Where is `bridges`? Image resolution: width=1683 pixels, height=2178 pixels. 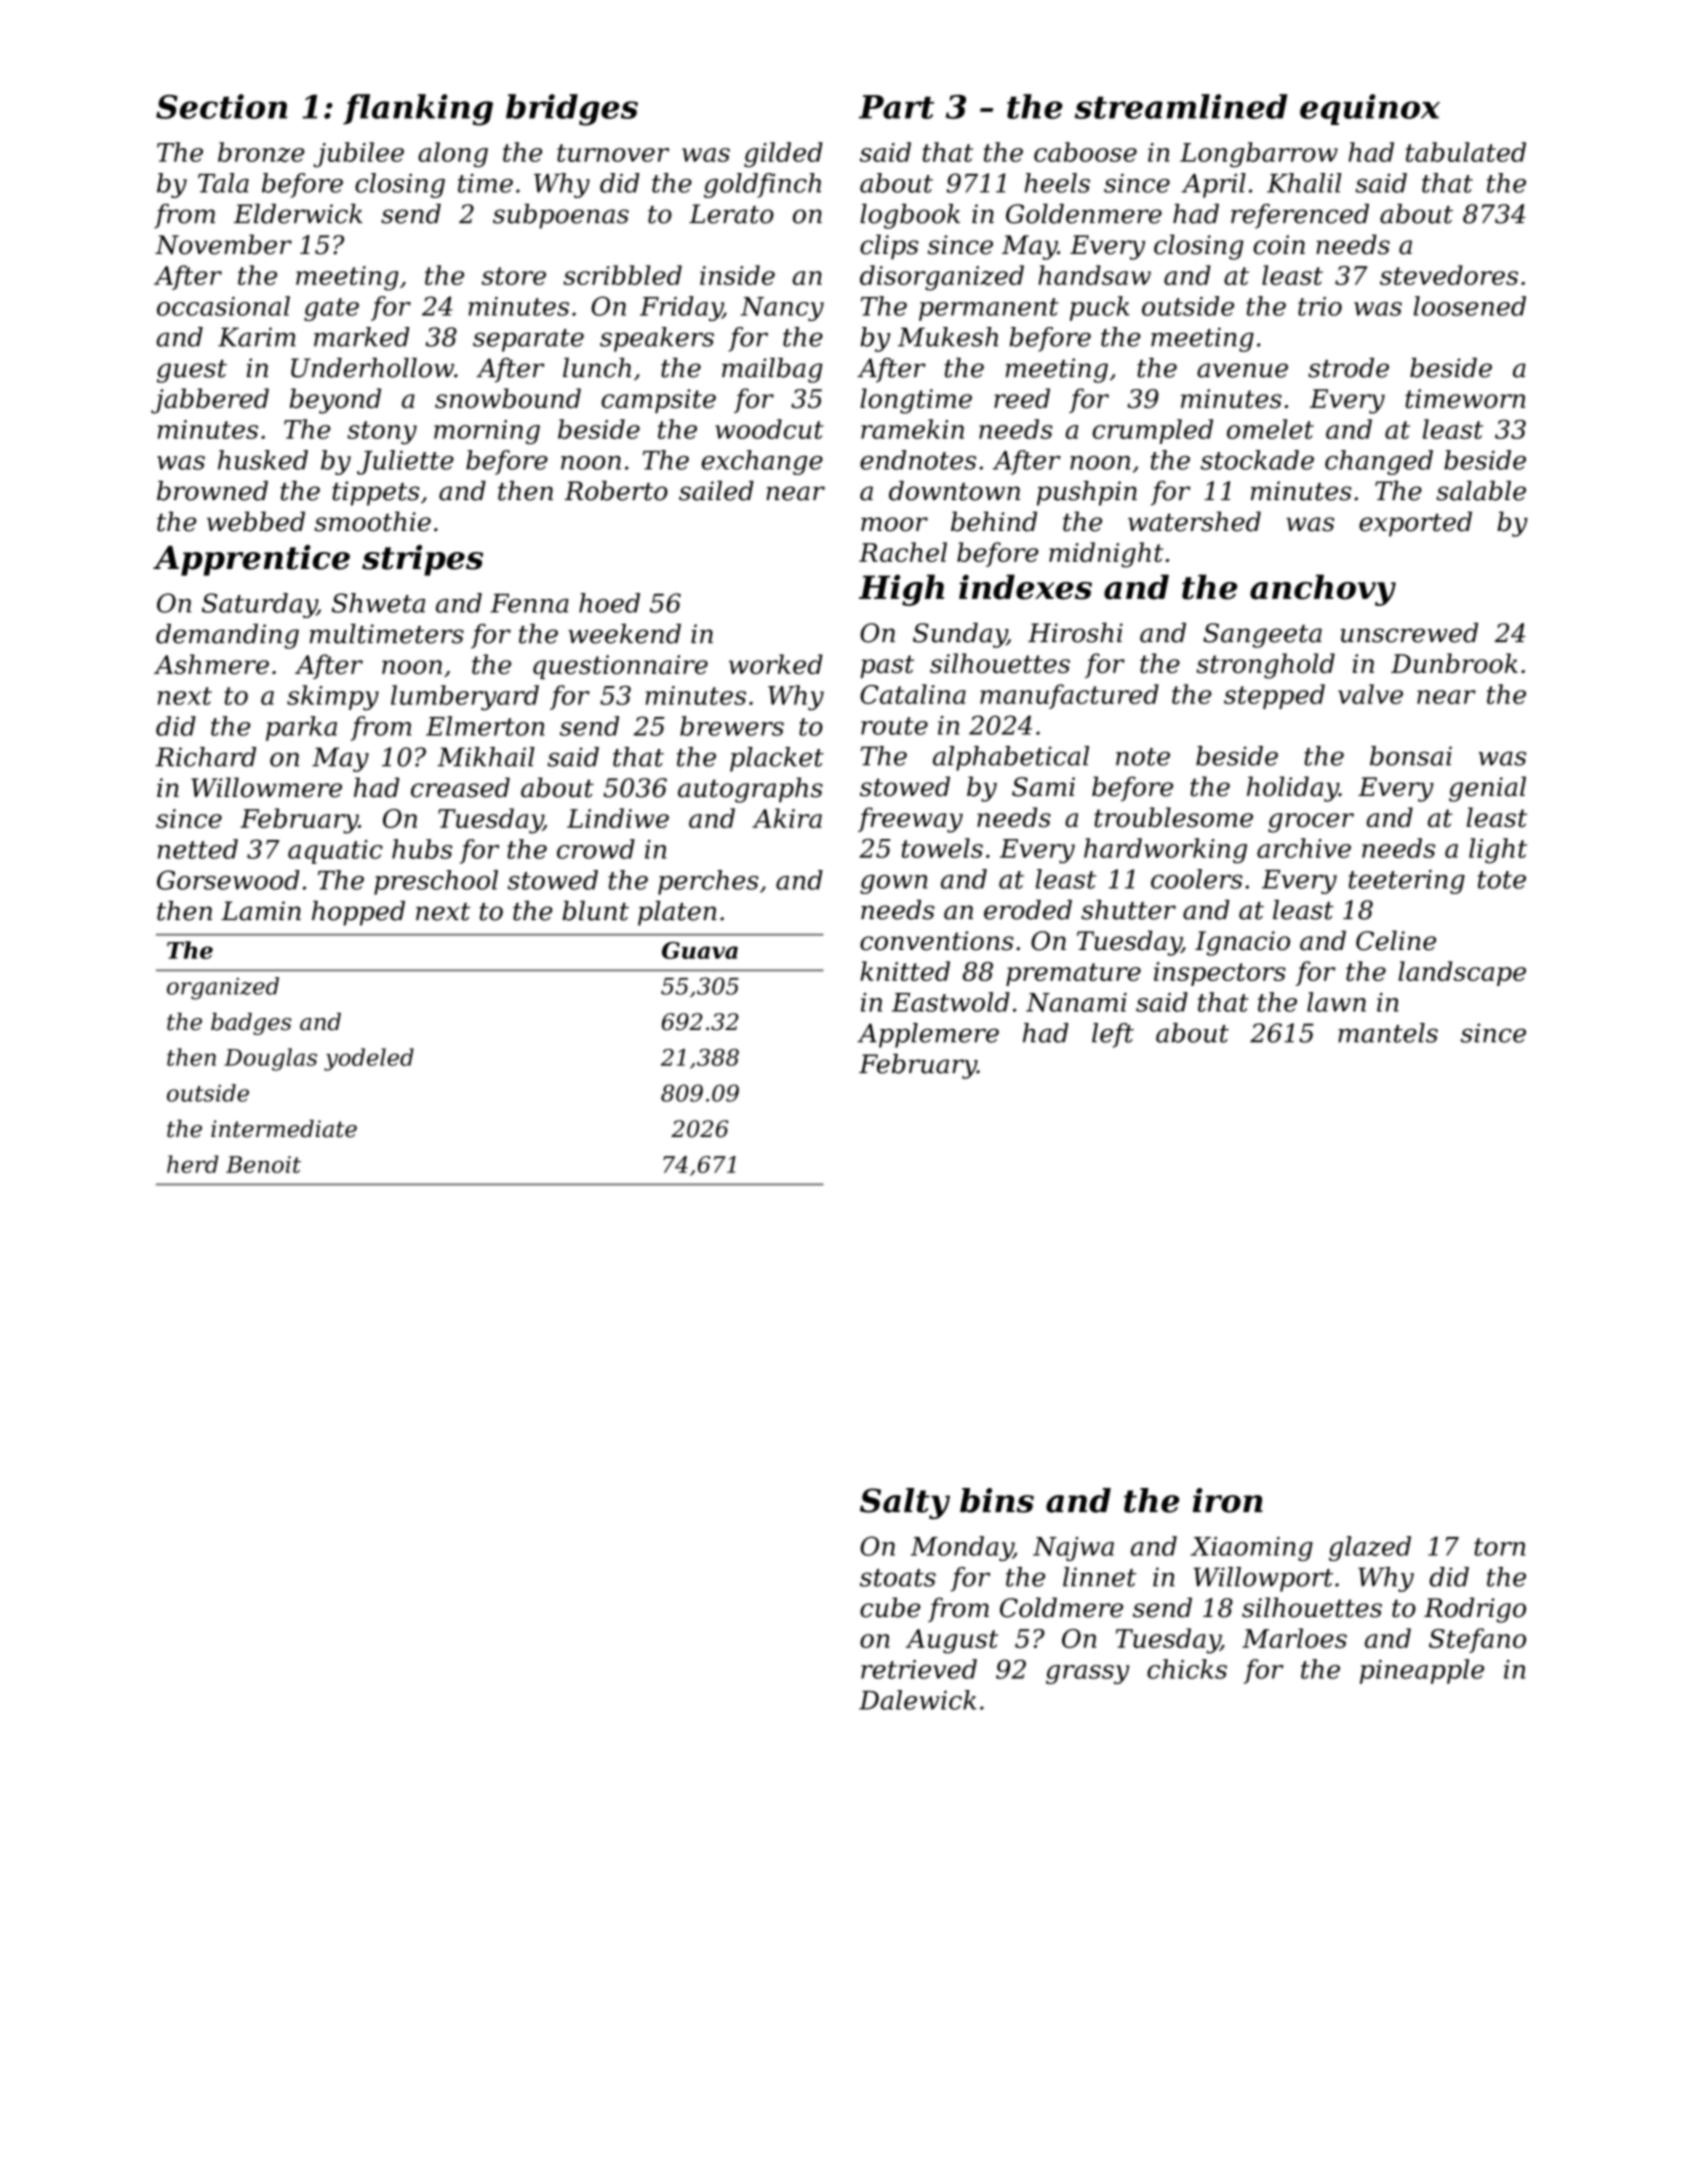 bridges is located at coordinates (572, 110).
